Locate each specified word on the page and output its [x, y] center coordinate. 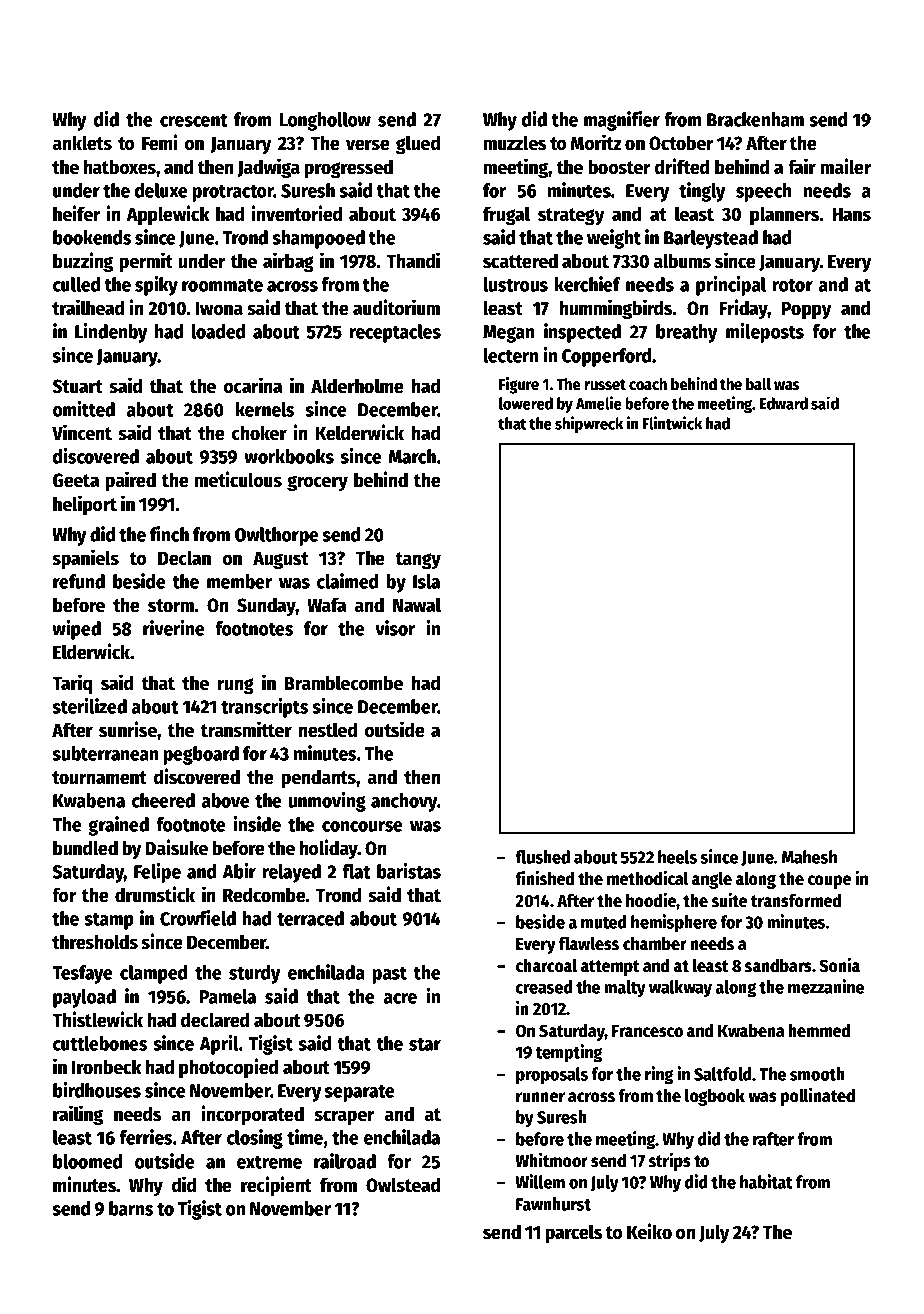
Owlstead [403, 1185]
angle [712, 880]
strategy [571, 216]
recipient [276, 1186]
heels [677, 857]
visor [395, 628]
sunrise [128, 729]
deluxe [161, 190]
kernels [265, 409]
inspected [582, 333]
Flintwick [672, 423]
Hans [852, 215]
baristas [409, 871]
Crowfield [198, 918]
